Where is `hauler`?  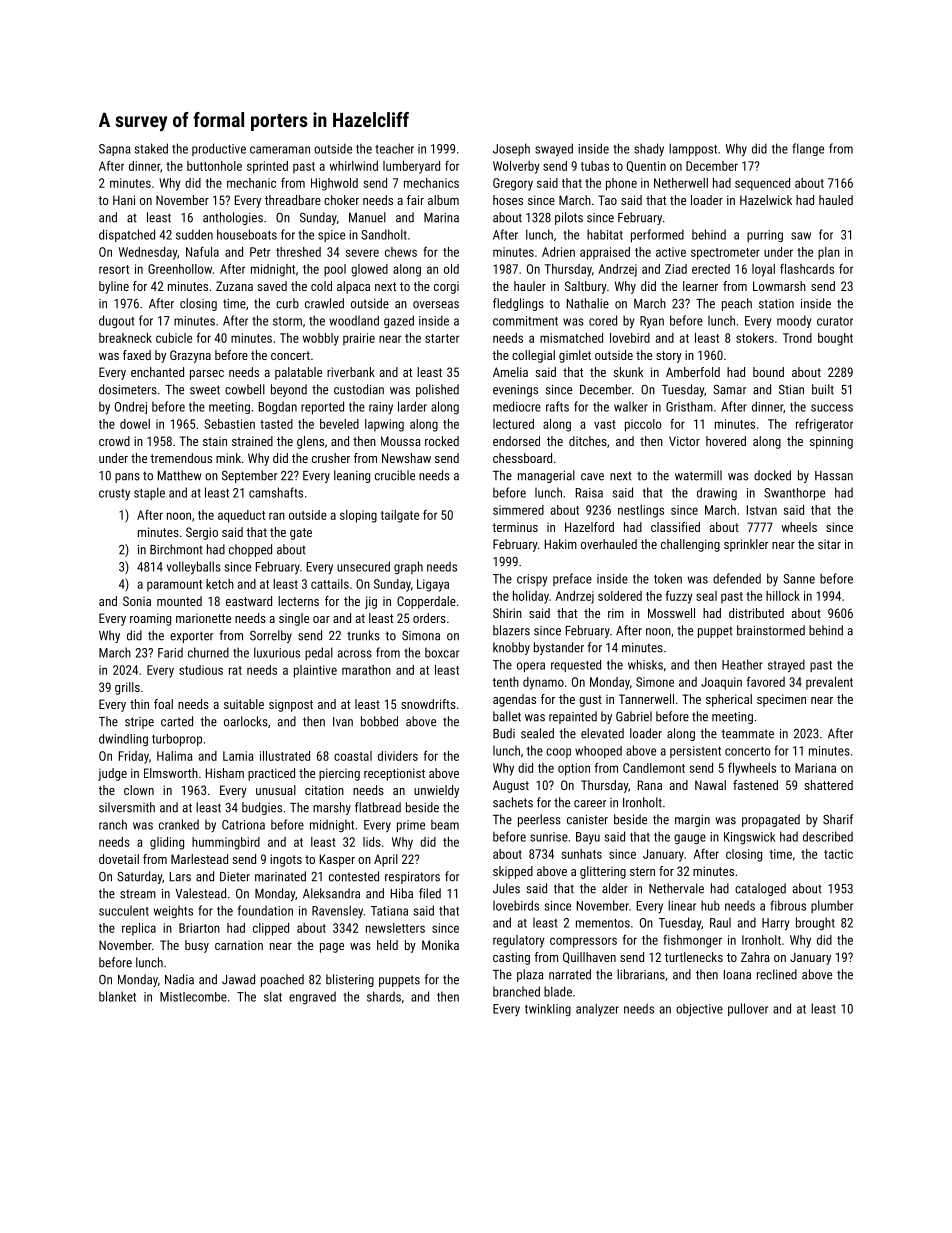 hauler is located at coordinates (530, 286).
